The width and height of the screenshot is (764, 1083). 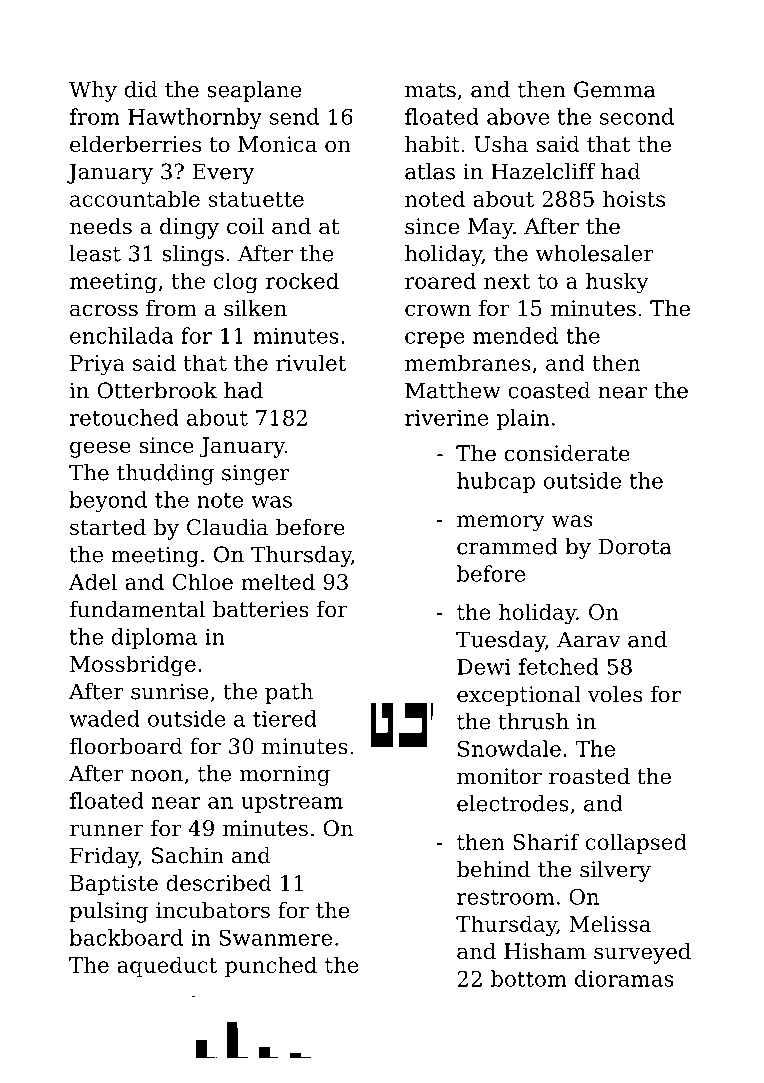 I want to click on aqueduct, so click(x=167, y=966).
